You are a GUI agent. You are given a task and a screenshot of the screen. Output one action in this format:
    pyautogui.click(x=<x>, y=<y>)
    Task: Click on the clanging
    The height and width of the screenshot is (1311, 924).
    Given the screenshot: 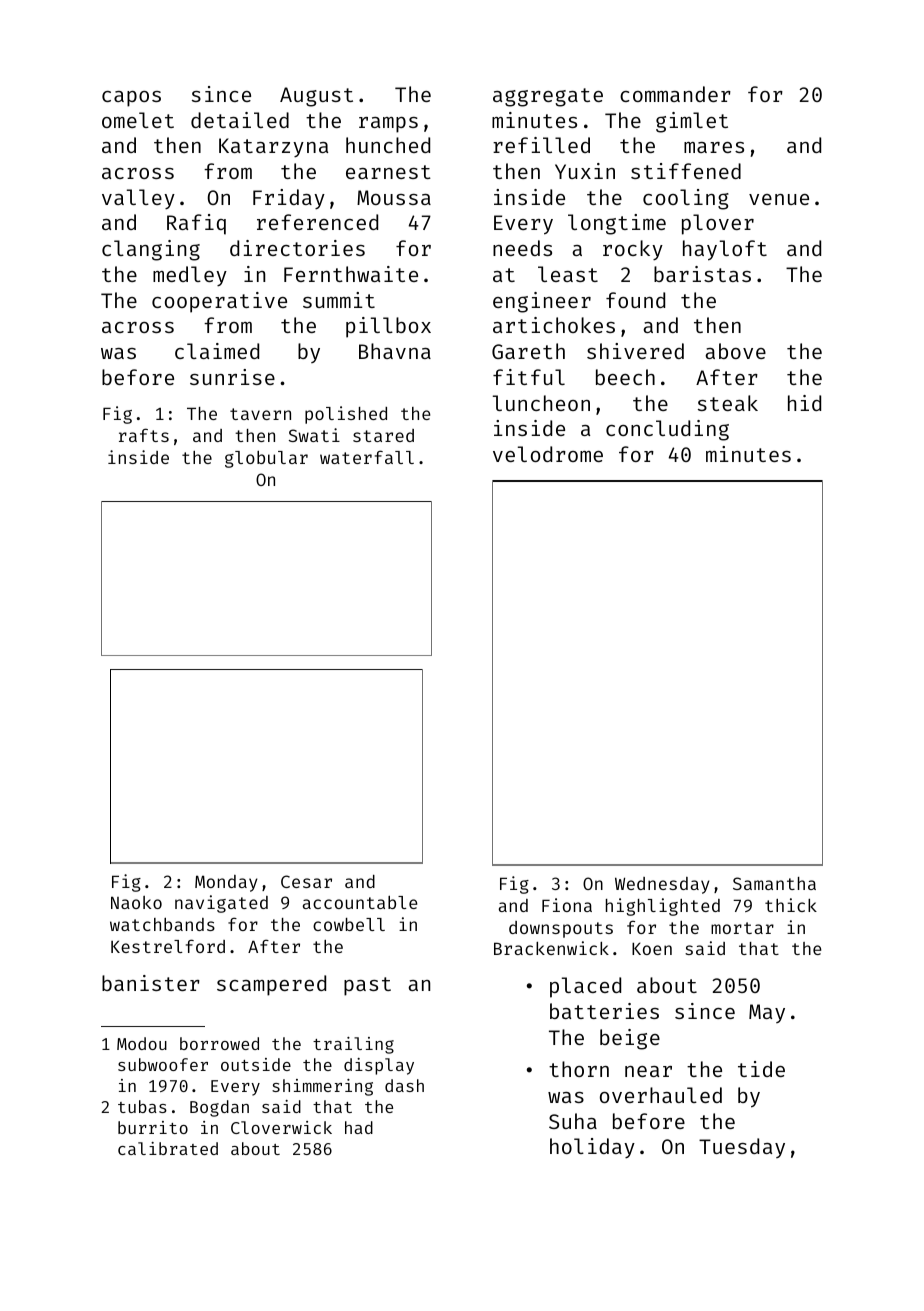 What is the action you would take?
    pyautogui.click(x=151, y=250)
